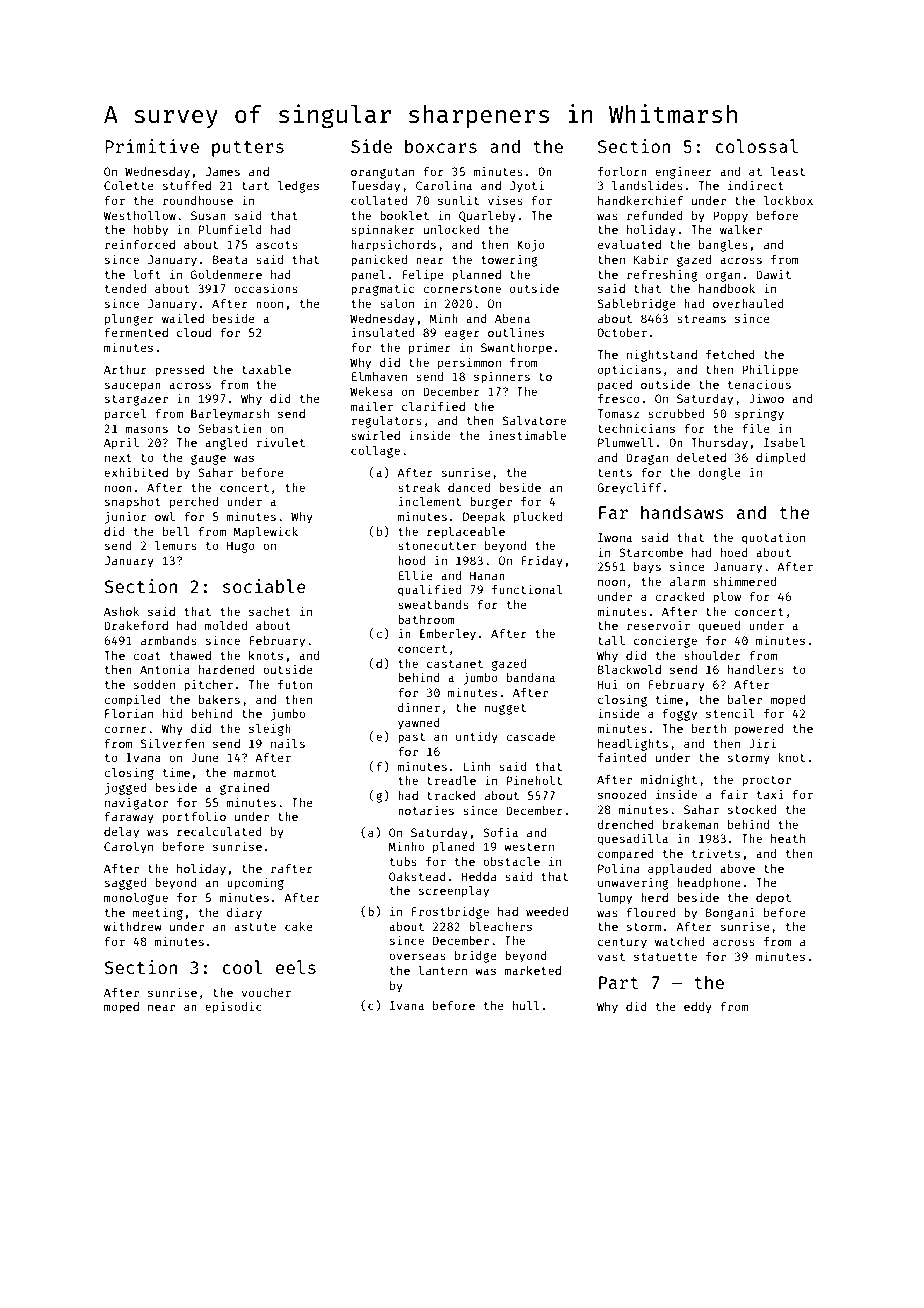 This image has width=924, height=1308. What do you see at coordinates (647, 568) in the image?
I see `bays` at bounding box center [647, 568].
